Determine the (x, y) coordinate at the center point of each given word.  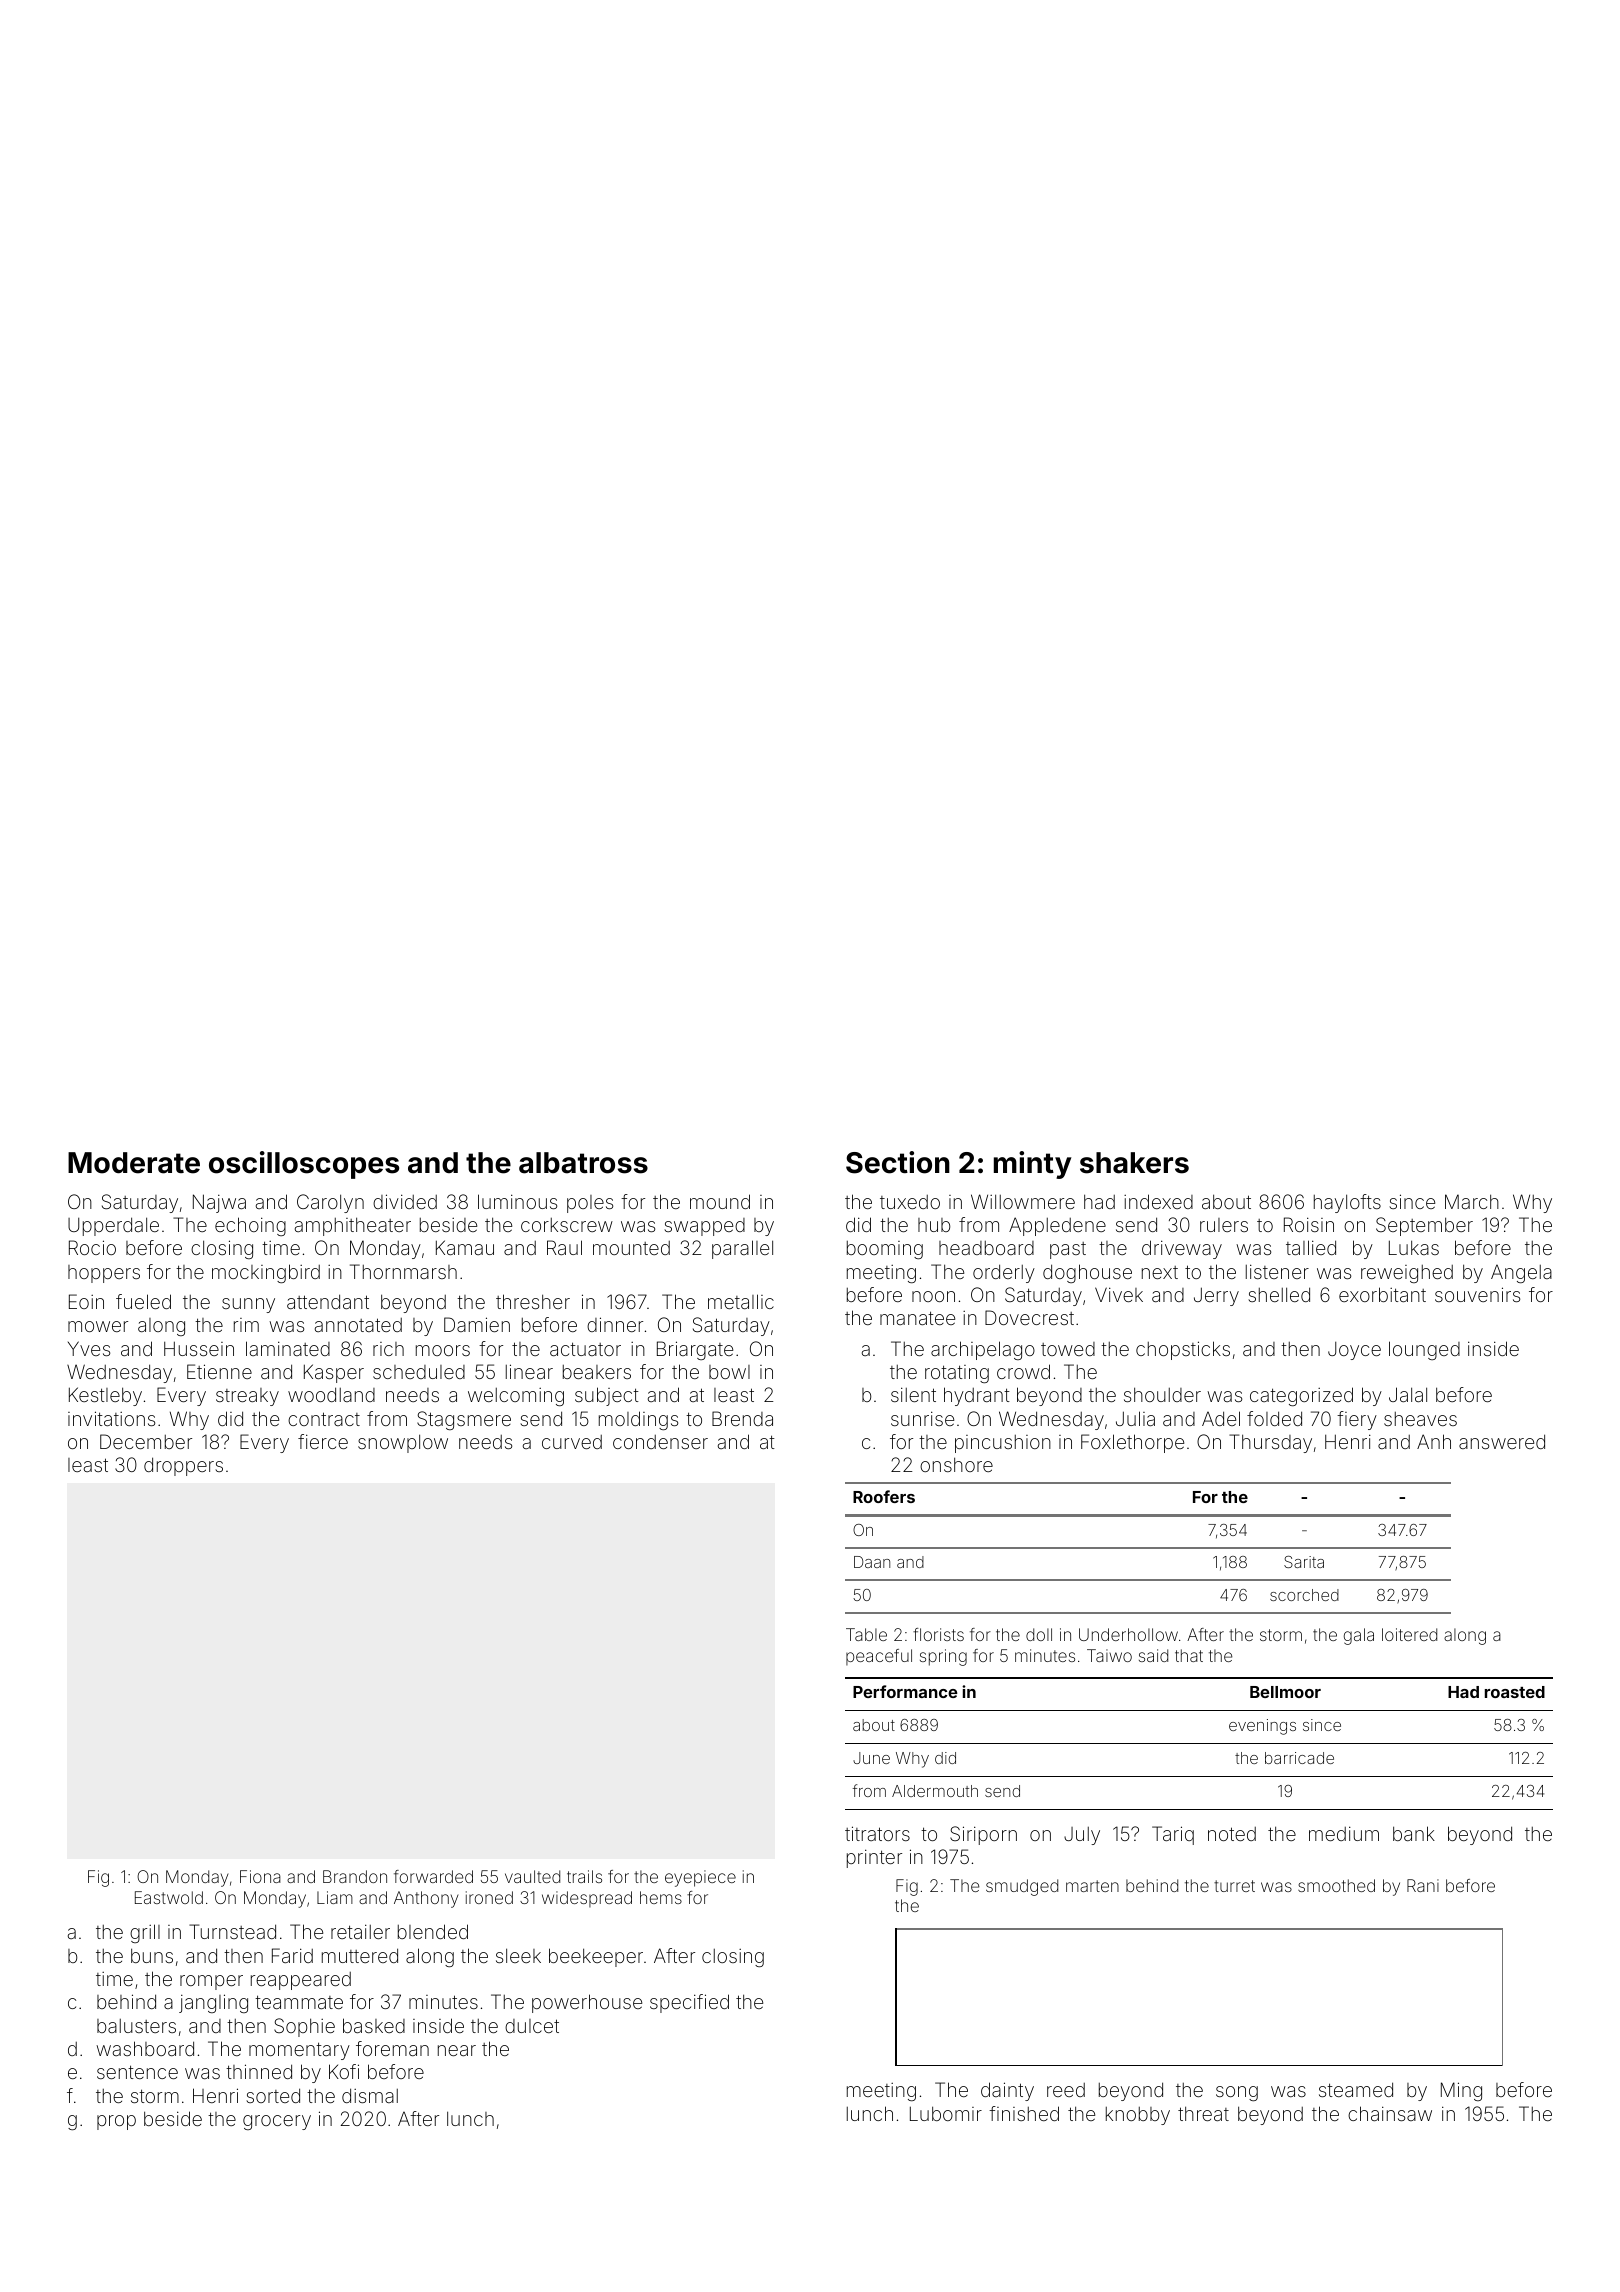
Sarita (1304, 1562)
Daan (872, 1562)
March (1472, 1201)
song (1237, 2093)
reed (1066, 2090)
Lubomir (946, 2113)
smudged (1022, 1887)
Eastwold (169, 1897)
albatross (583, 1163)
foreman (392, 2048)
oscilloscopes (304, 1165)
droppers (183, 1466)
